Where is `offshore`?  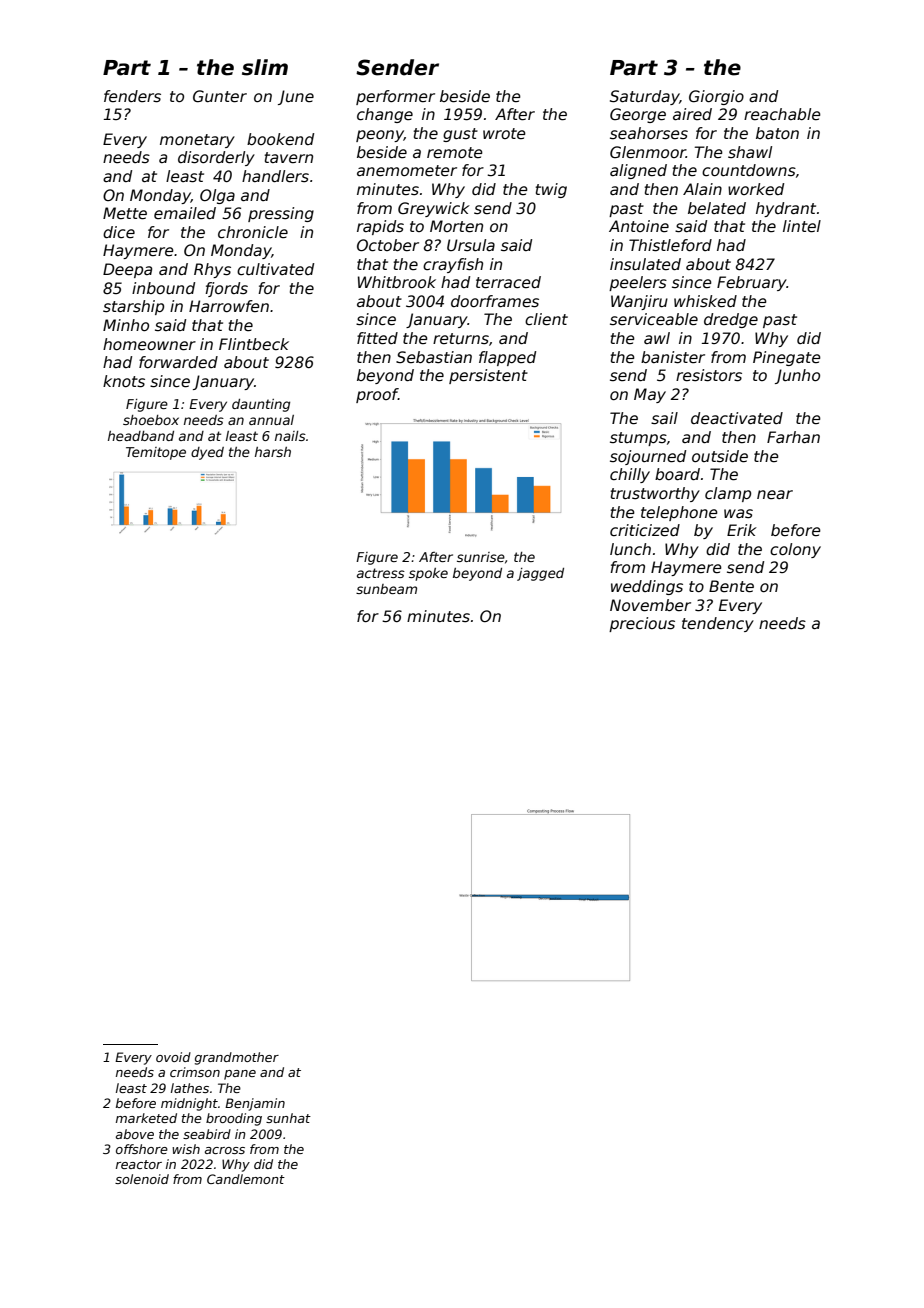
offshore is located at coordinates (142, 1149).
